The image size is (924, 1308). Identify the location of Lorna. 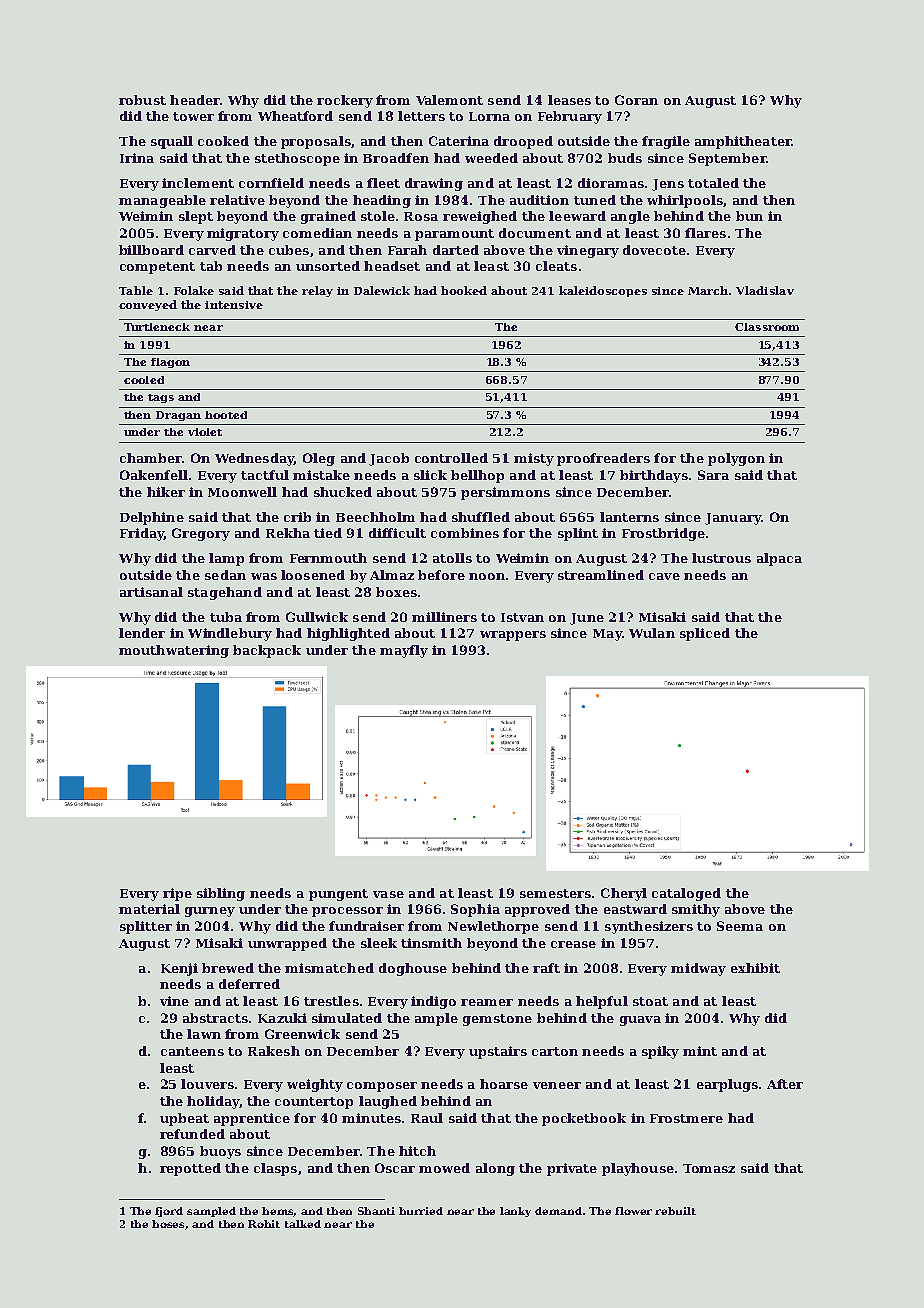
(489, 116).
